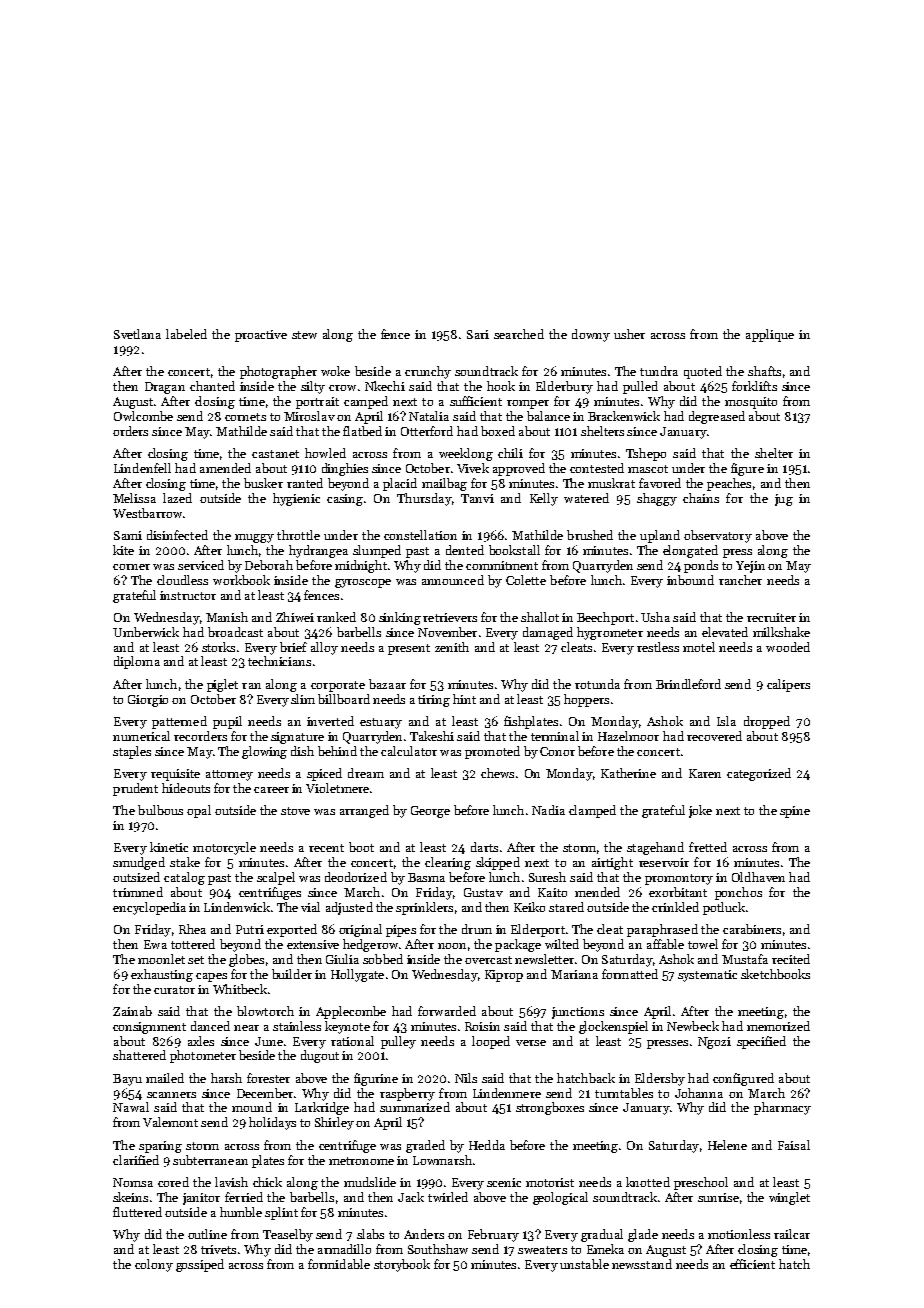 This image has height=1308, width=924. What do you see at coordinates (466, 1078) in the image?
I see `Nils` at bounding box center [466, 1078].
